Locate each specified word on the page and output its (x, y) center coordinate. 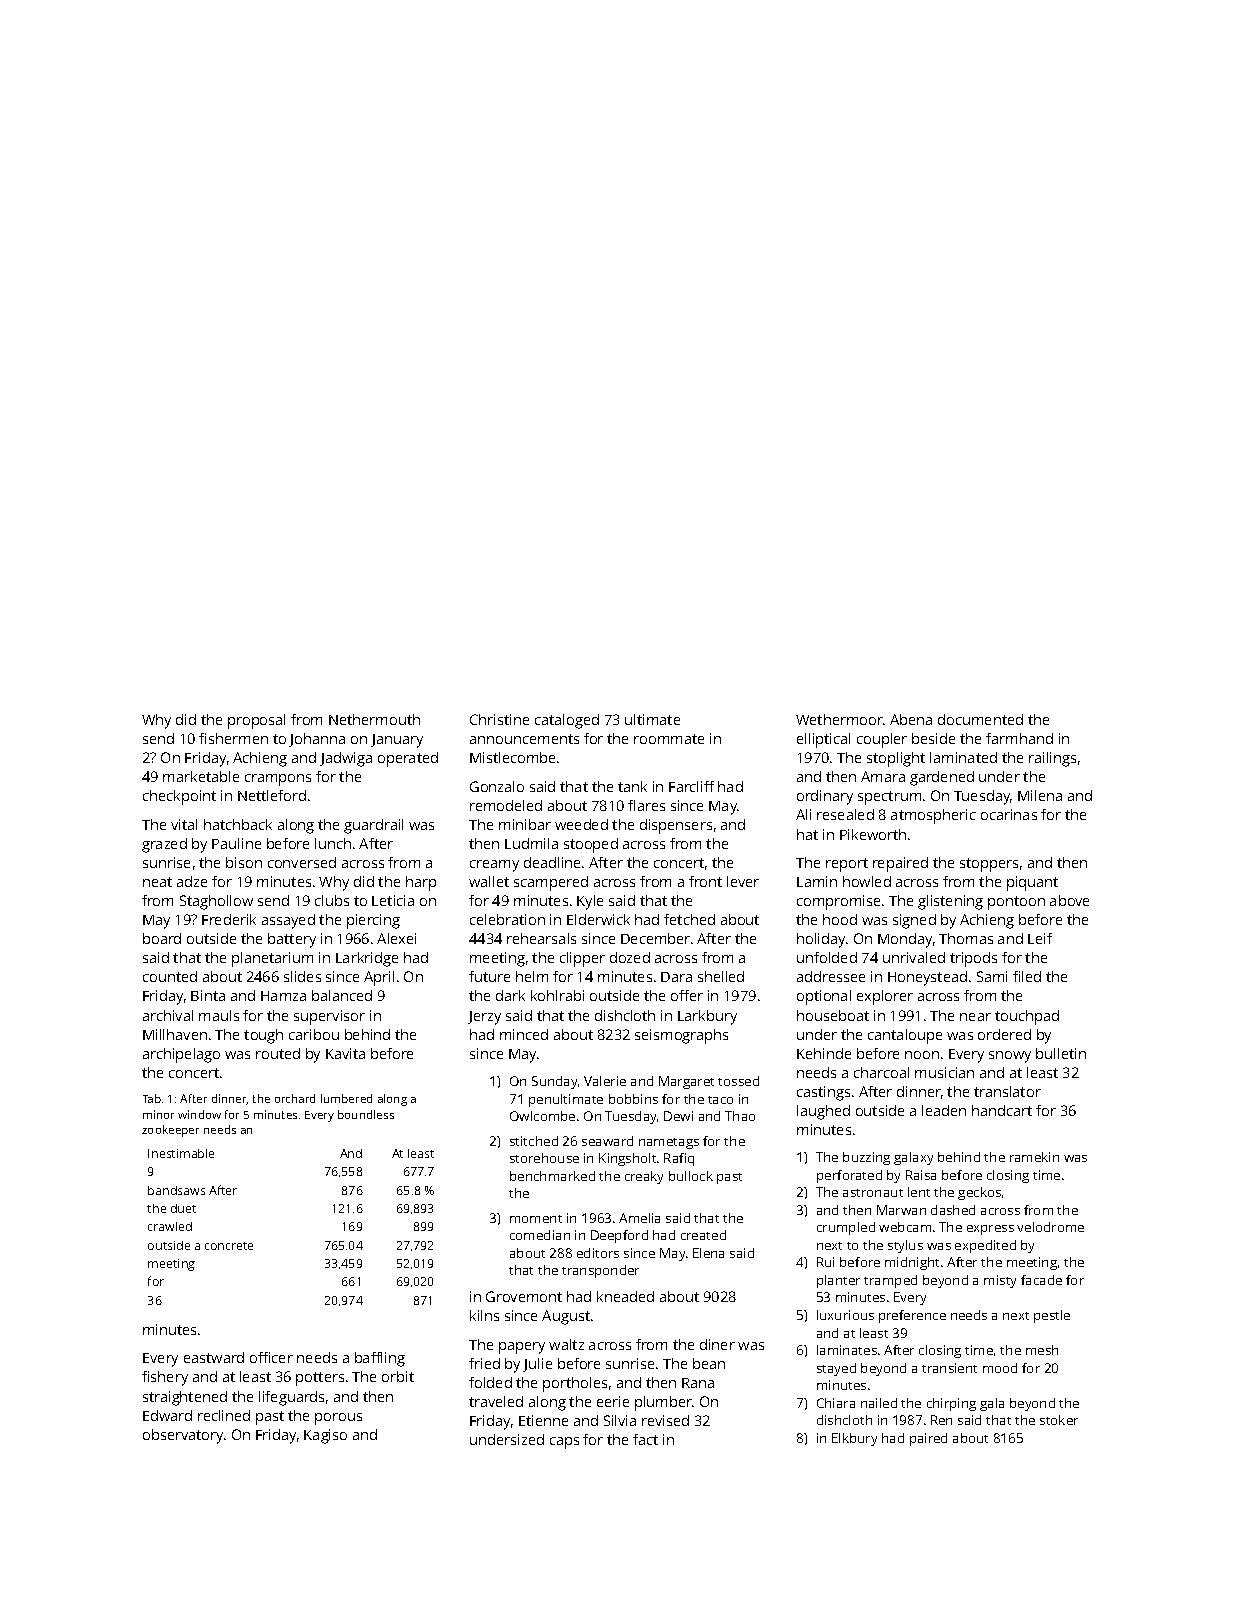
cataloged (567, 721)
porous (338, 1419)
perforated (849, 1176)
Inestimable (181, 1153)
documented (980, 719)
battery (292, 940)
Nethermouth (374, 719)
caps (564, 1443)
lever (743, 881)
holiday (821, 940)
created (703, 1235)
